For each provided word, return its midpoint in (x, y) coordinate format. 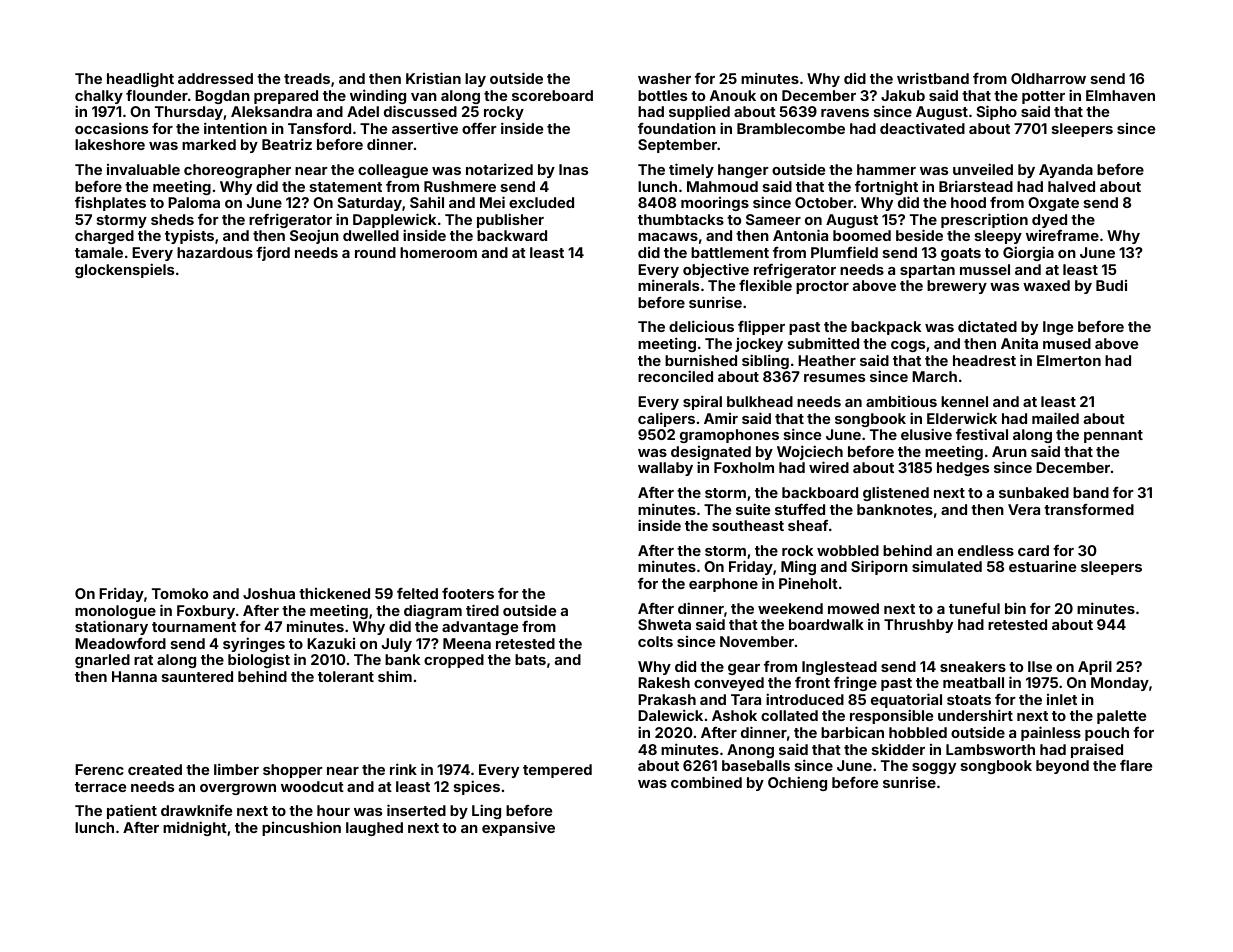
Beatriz (287, 144)
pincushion (301, 828)
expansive (518, 828)
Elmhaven (1120, 95)
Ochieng (797, 783)
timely (691, 170)
